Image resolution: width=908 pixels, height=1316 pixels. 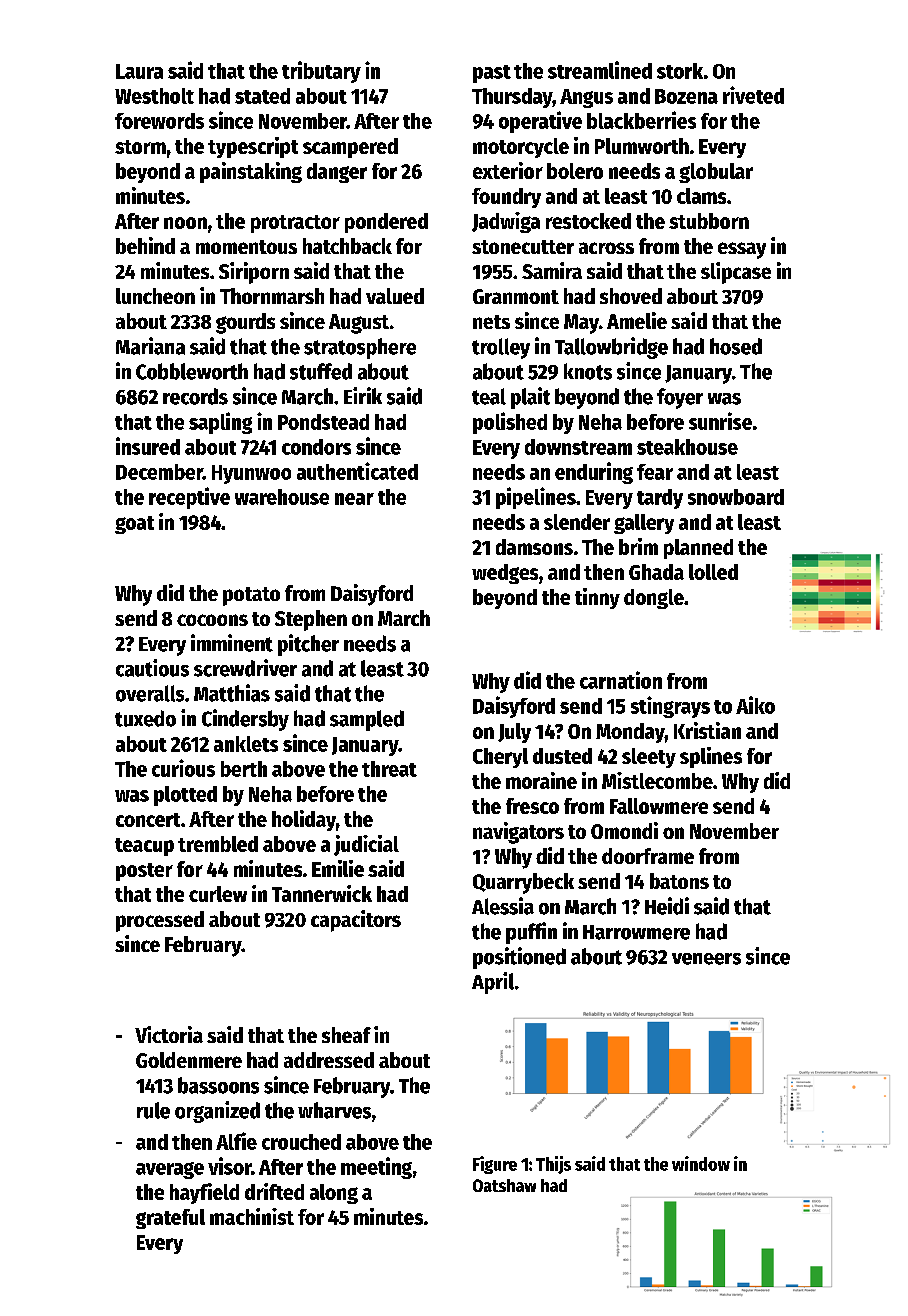 What do you see at coordinates (716, 173) in the screenshot?
I see `globular` at bounding box center [716, 173].
